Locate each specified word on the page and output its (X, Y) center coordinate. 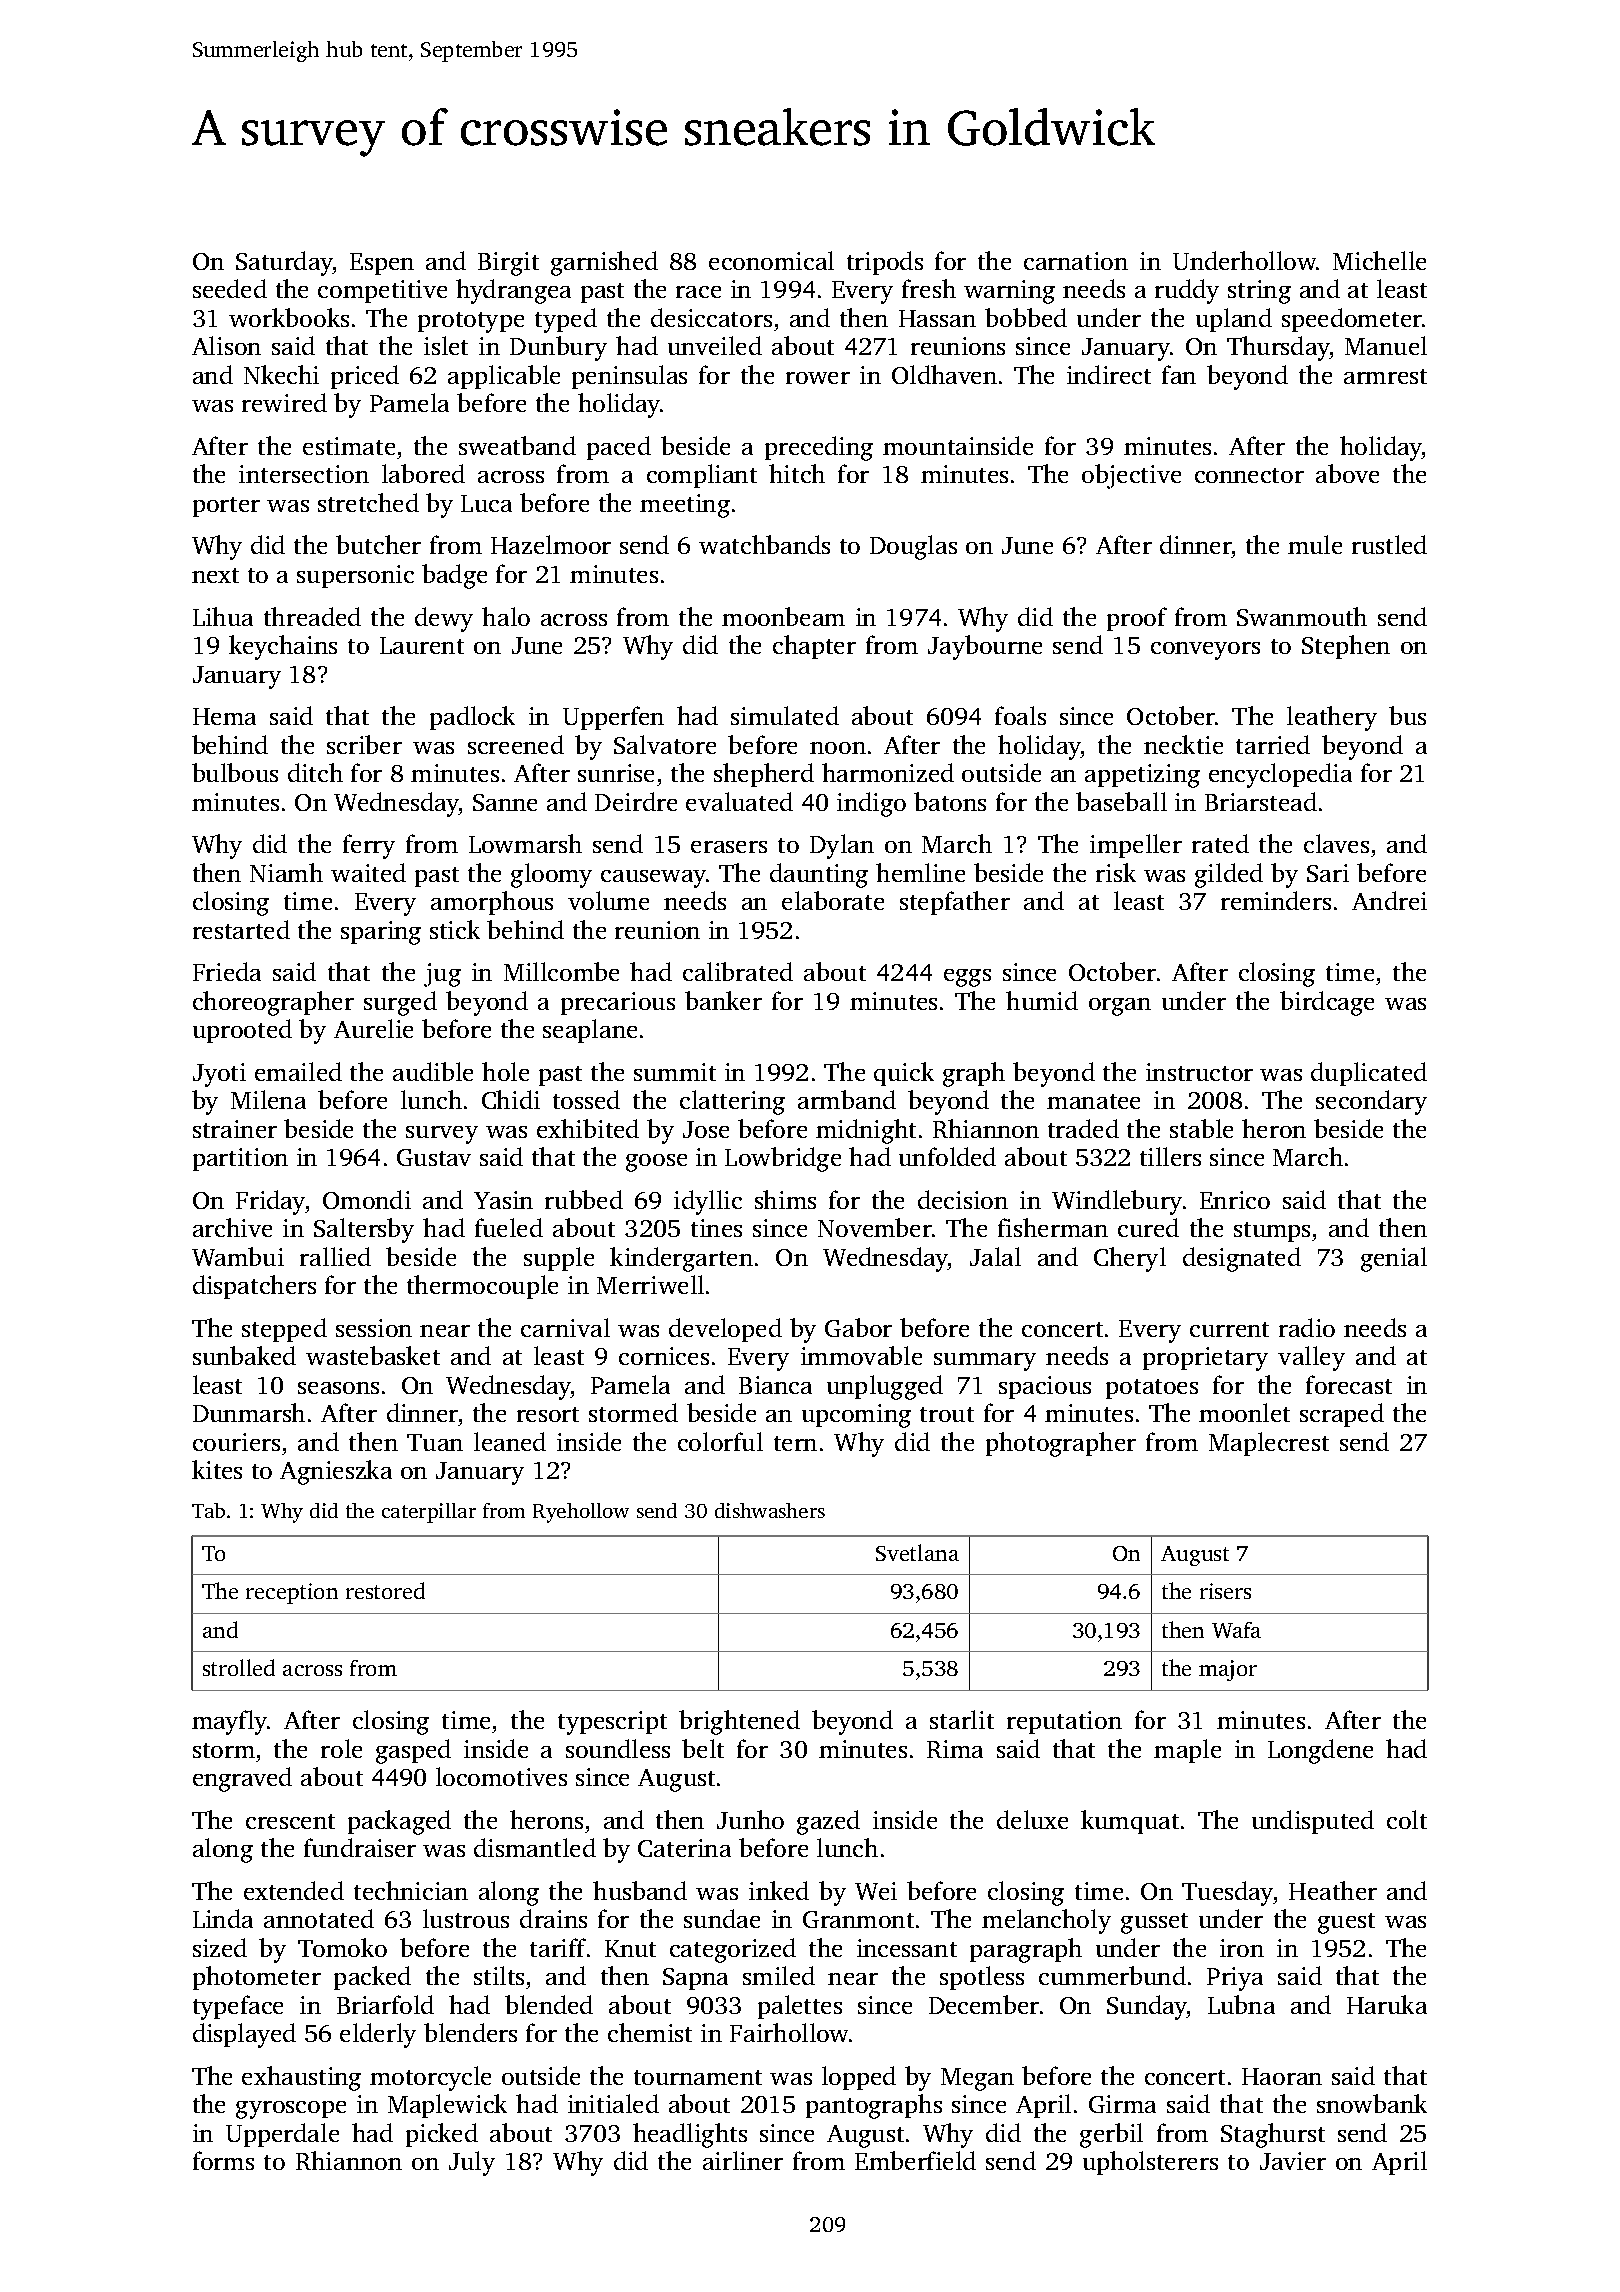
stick (455, 929)
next (215, 575)
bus (1407, 715)
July (472, 2163)
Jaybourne (985, 647)
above (1347, 473)
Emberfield (915, 2160)
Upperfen (613, 718)
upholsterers (1150, 2163)
